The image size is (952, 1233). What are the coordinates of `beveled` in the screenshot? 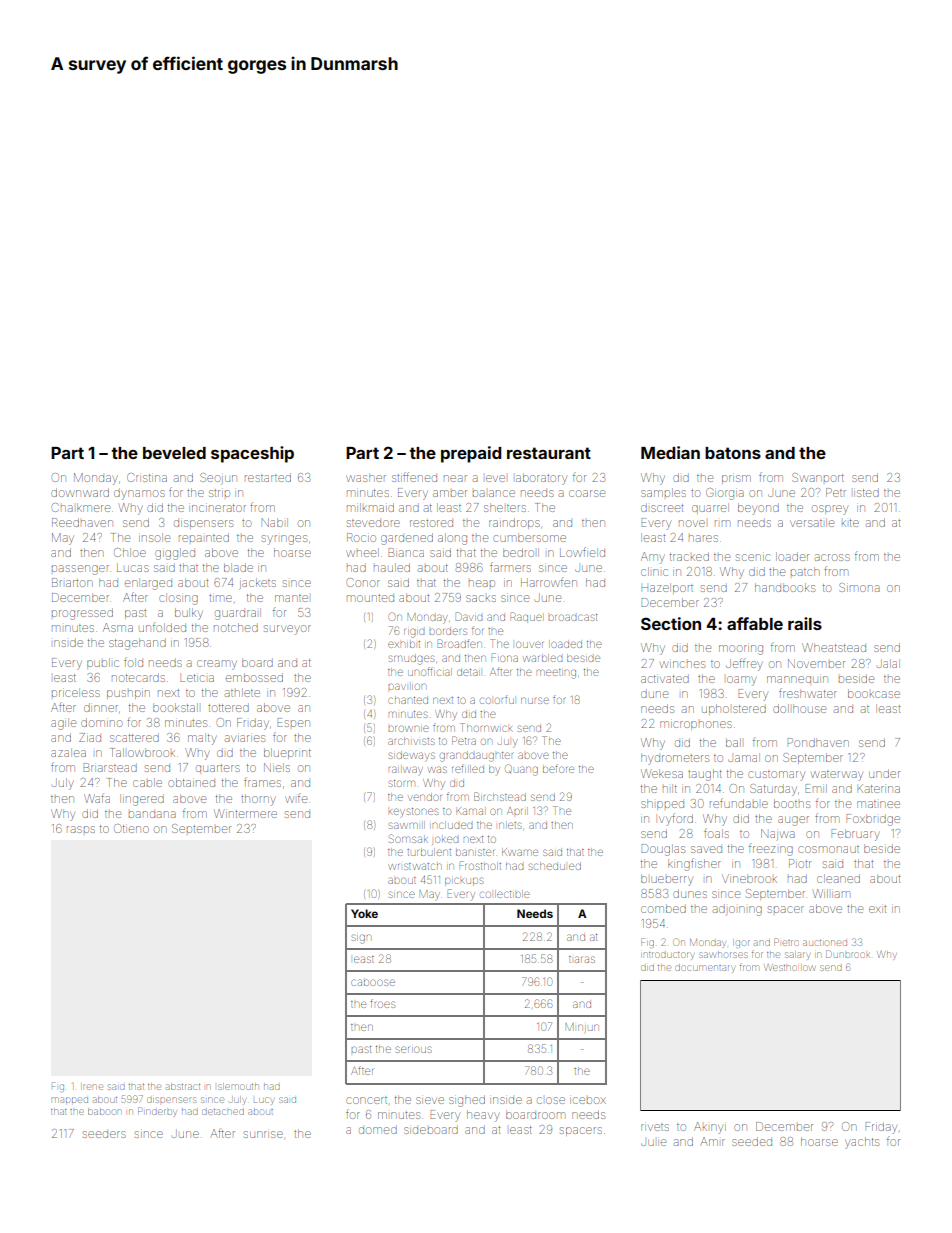 It's located at (174, 453).
